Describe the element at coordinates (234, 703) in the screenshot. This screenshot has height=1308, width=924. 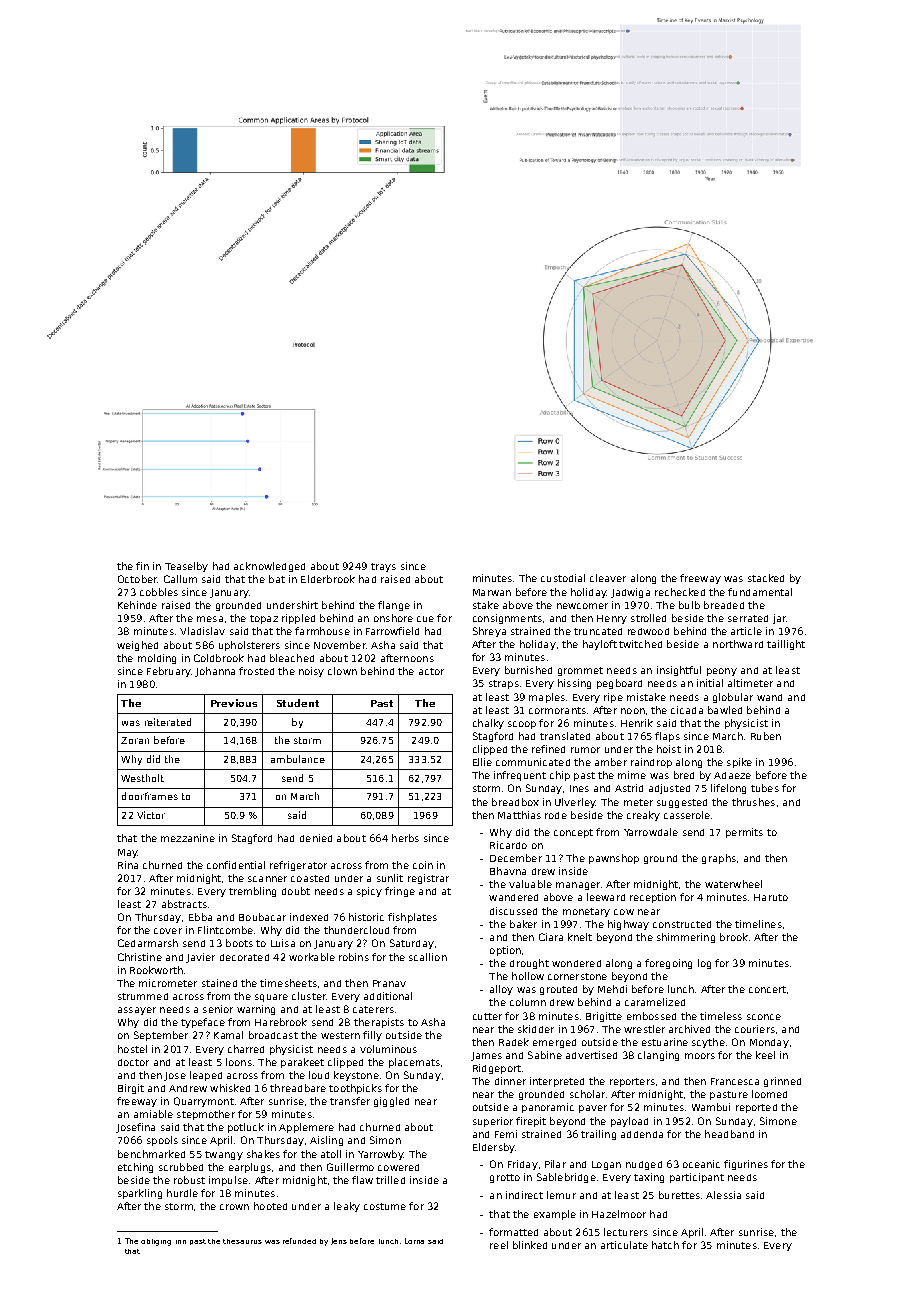
I see `Previous` at that location.
